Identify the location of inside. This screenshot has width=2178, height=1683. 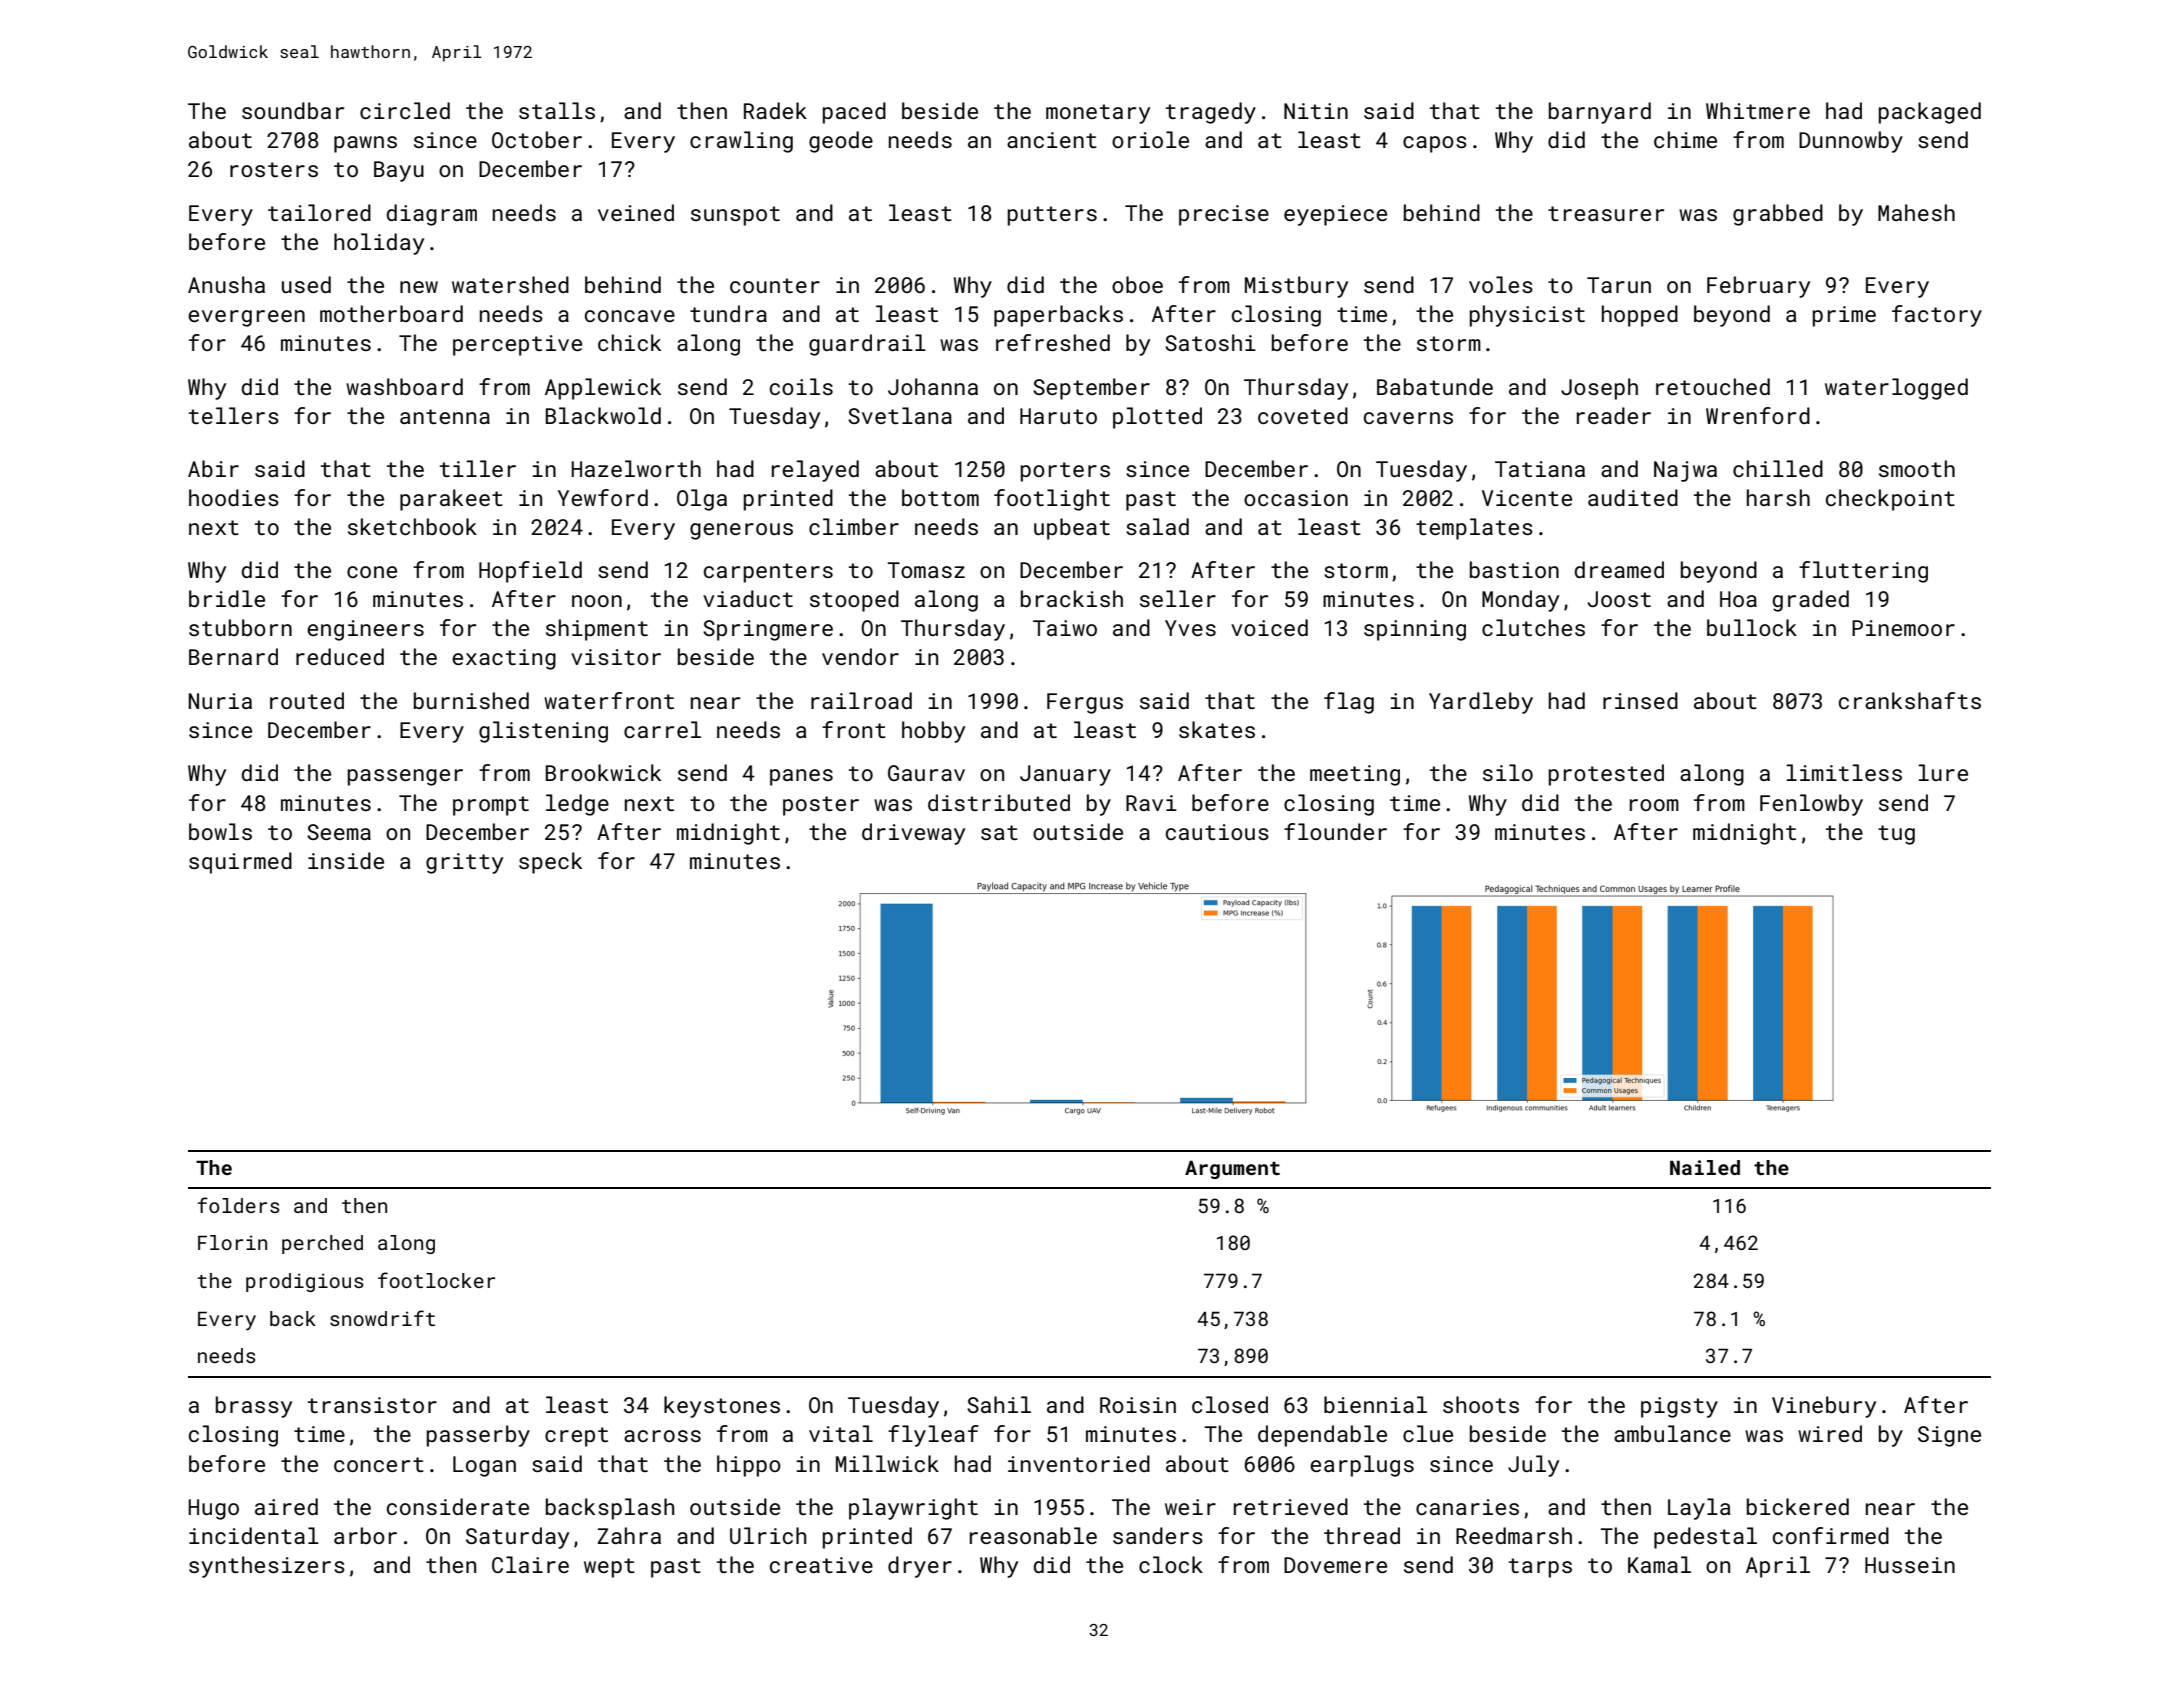
(346, 860).
